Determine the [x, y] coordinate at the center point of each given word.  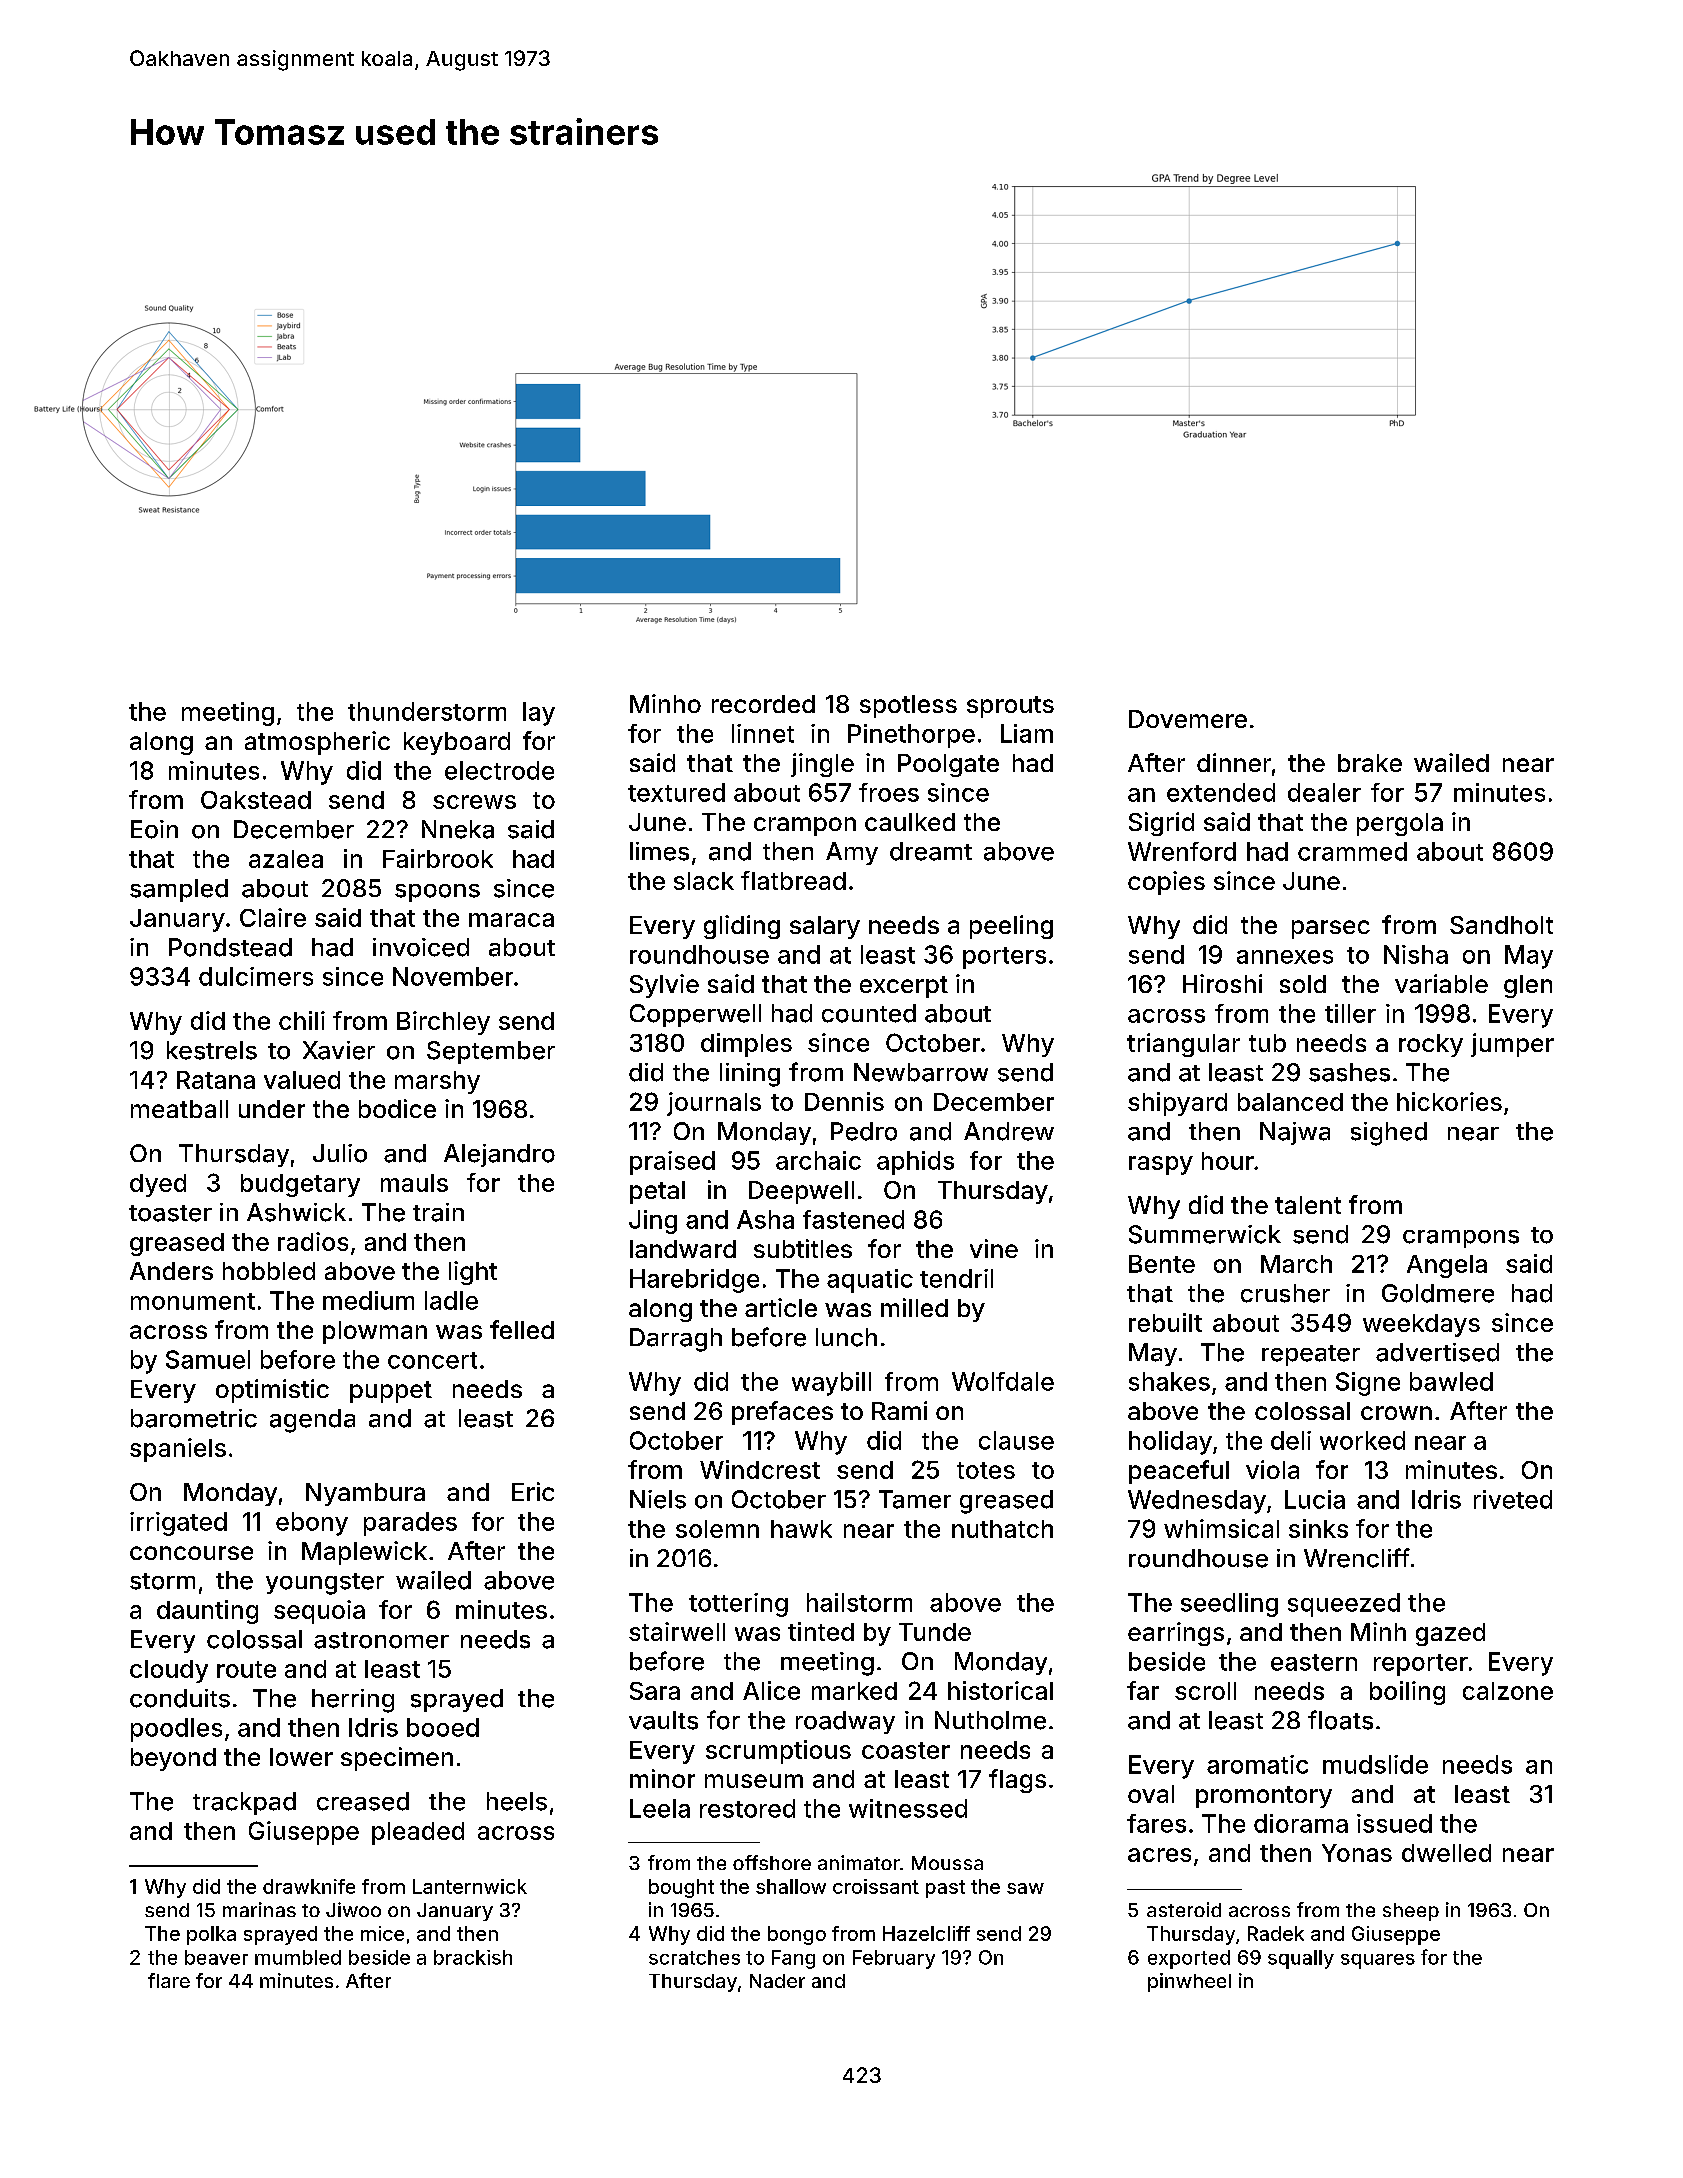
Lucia [1315, 1499]
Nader [777, 1981]
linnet [763, 733]
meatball [179, 1109]
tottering [738, 1605]
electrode [499, 770]
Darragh [676, 1340]
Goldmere [1438, 1293]
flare [169, 1980]
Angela [1447, 1266]
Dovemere [1188, 719]
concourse [191, 1553]
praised [672, 1163]
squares [1378, 1961]
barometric [194, 1418]
